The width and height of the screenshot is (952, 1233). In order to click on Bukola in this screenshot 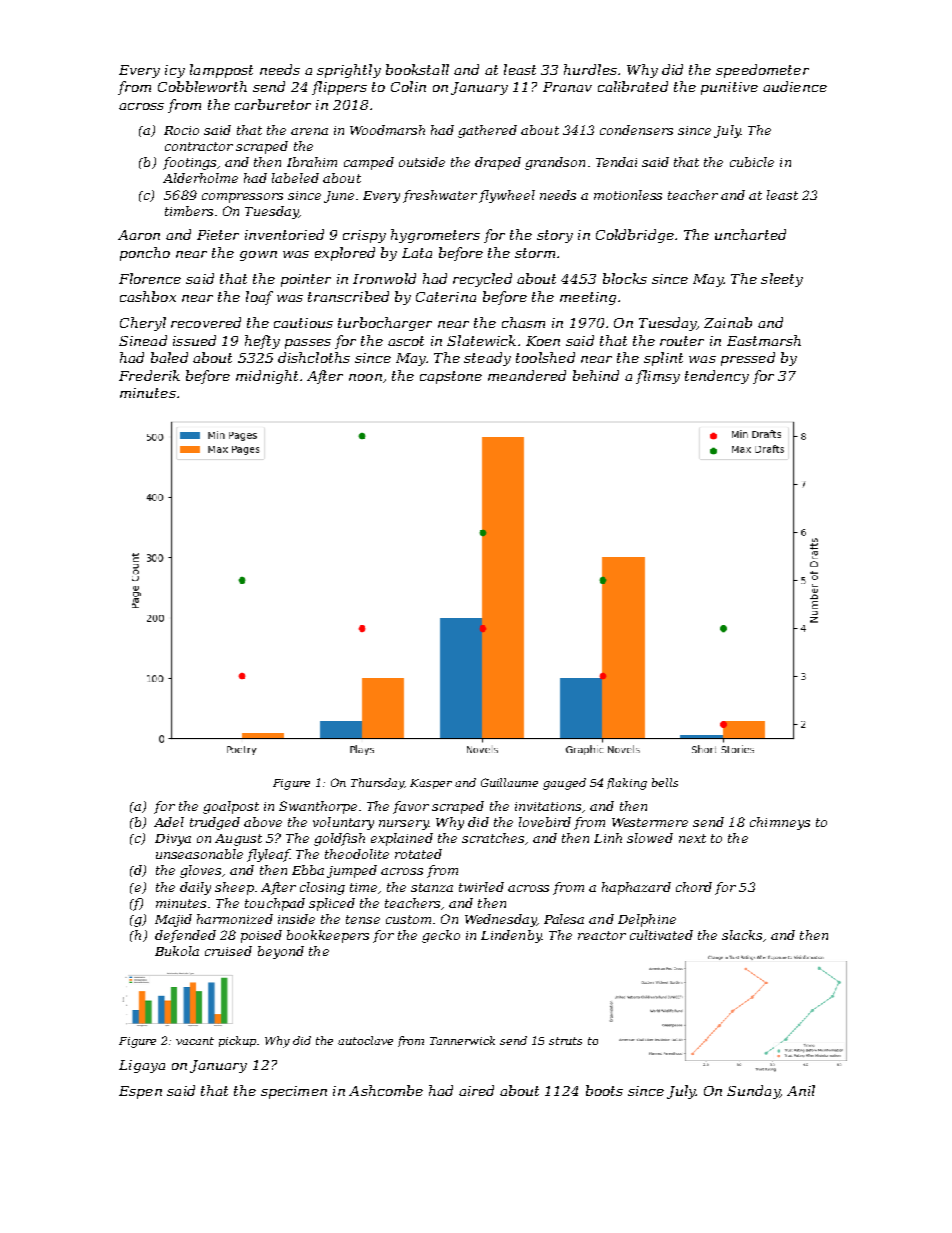, I will do `click(177, 951)`.
